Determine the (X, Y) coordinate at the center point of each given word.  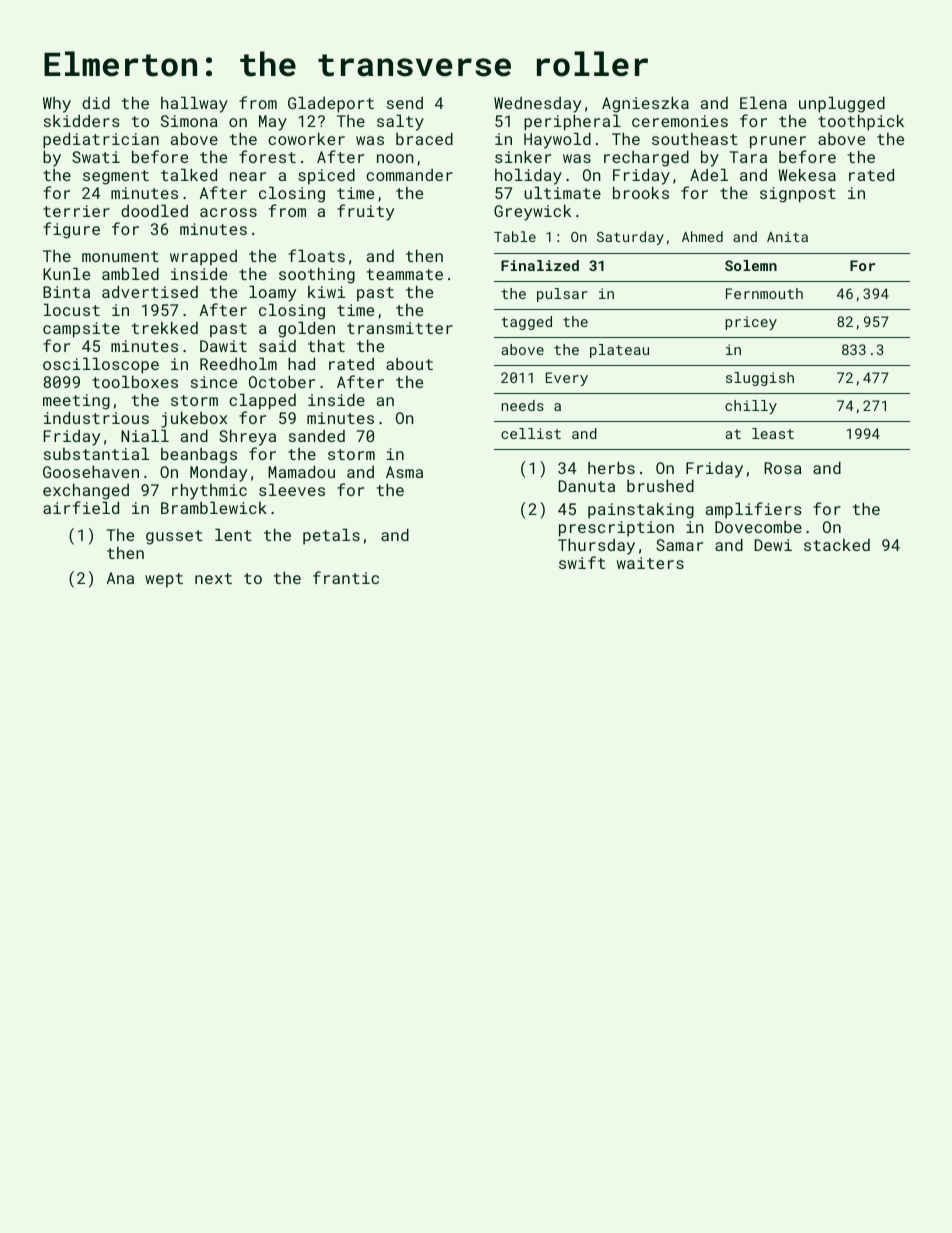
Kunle (66, 273)
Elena (763, 102)
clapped (262, 401)
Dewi (773, 545)
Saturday (630, 238)
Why (57, 105)
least (773, 433)
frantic (346, 577)
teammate (405, 274)
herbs (611, 467)
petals (331, 536)
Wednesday (537, 105)
